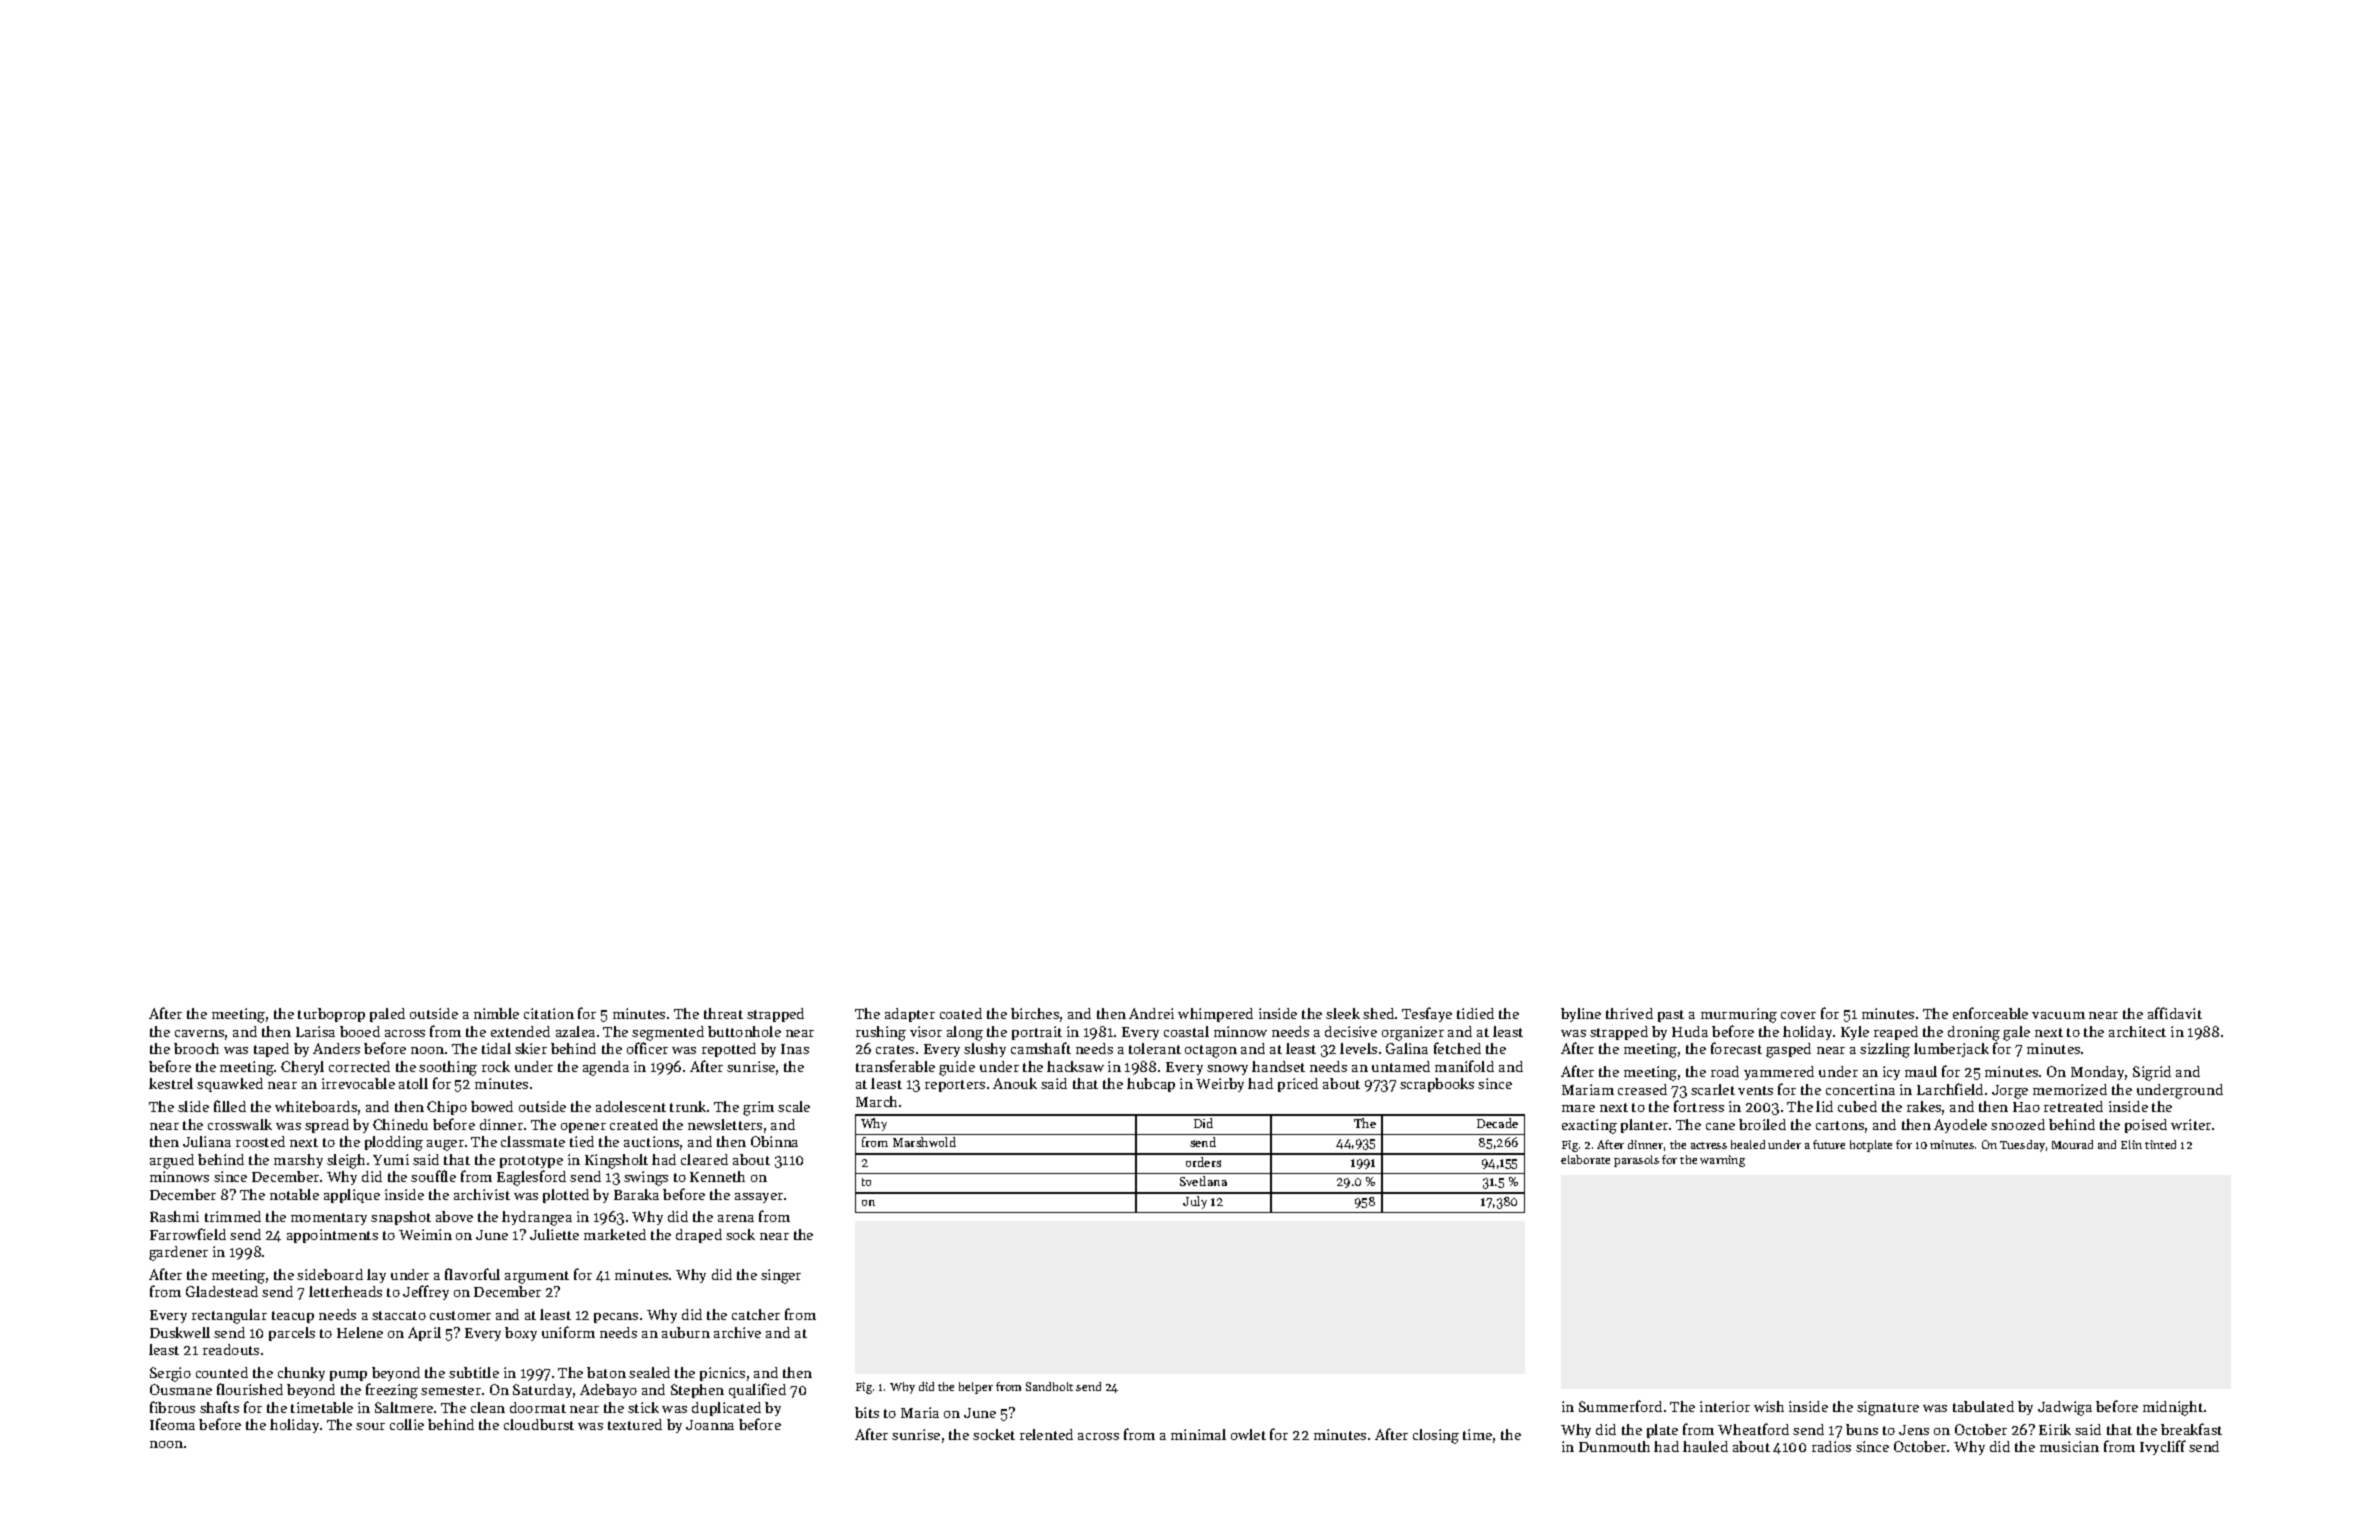  Describe the element at coordinates (2137, 1031) in the screenshot. I see `architect` at that location.
